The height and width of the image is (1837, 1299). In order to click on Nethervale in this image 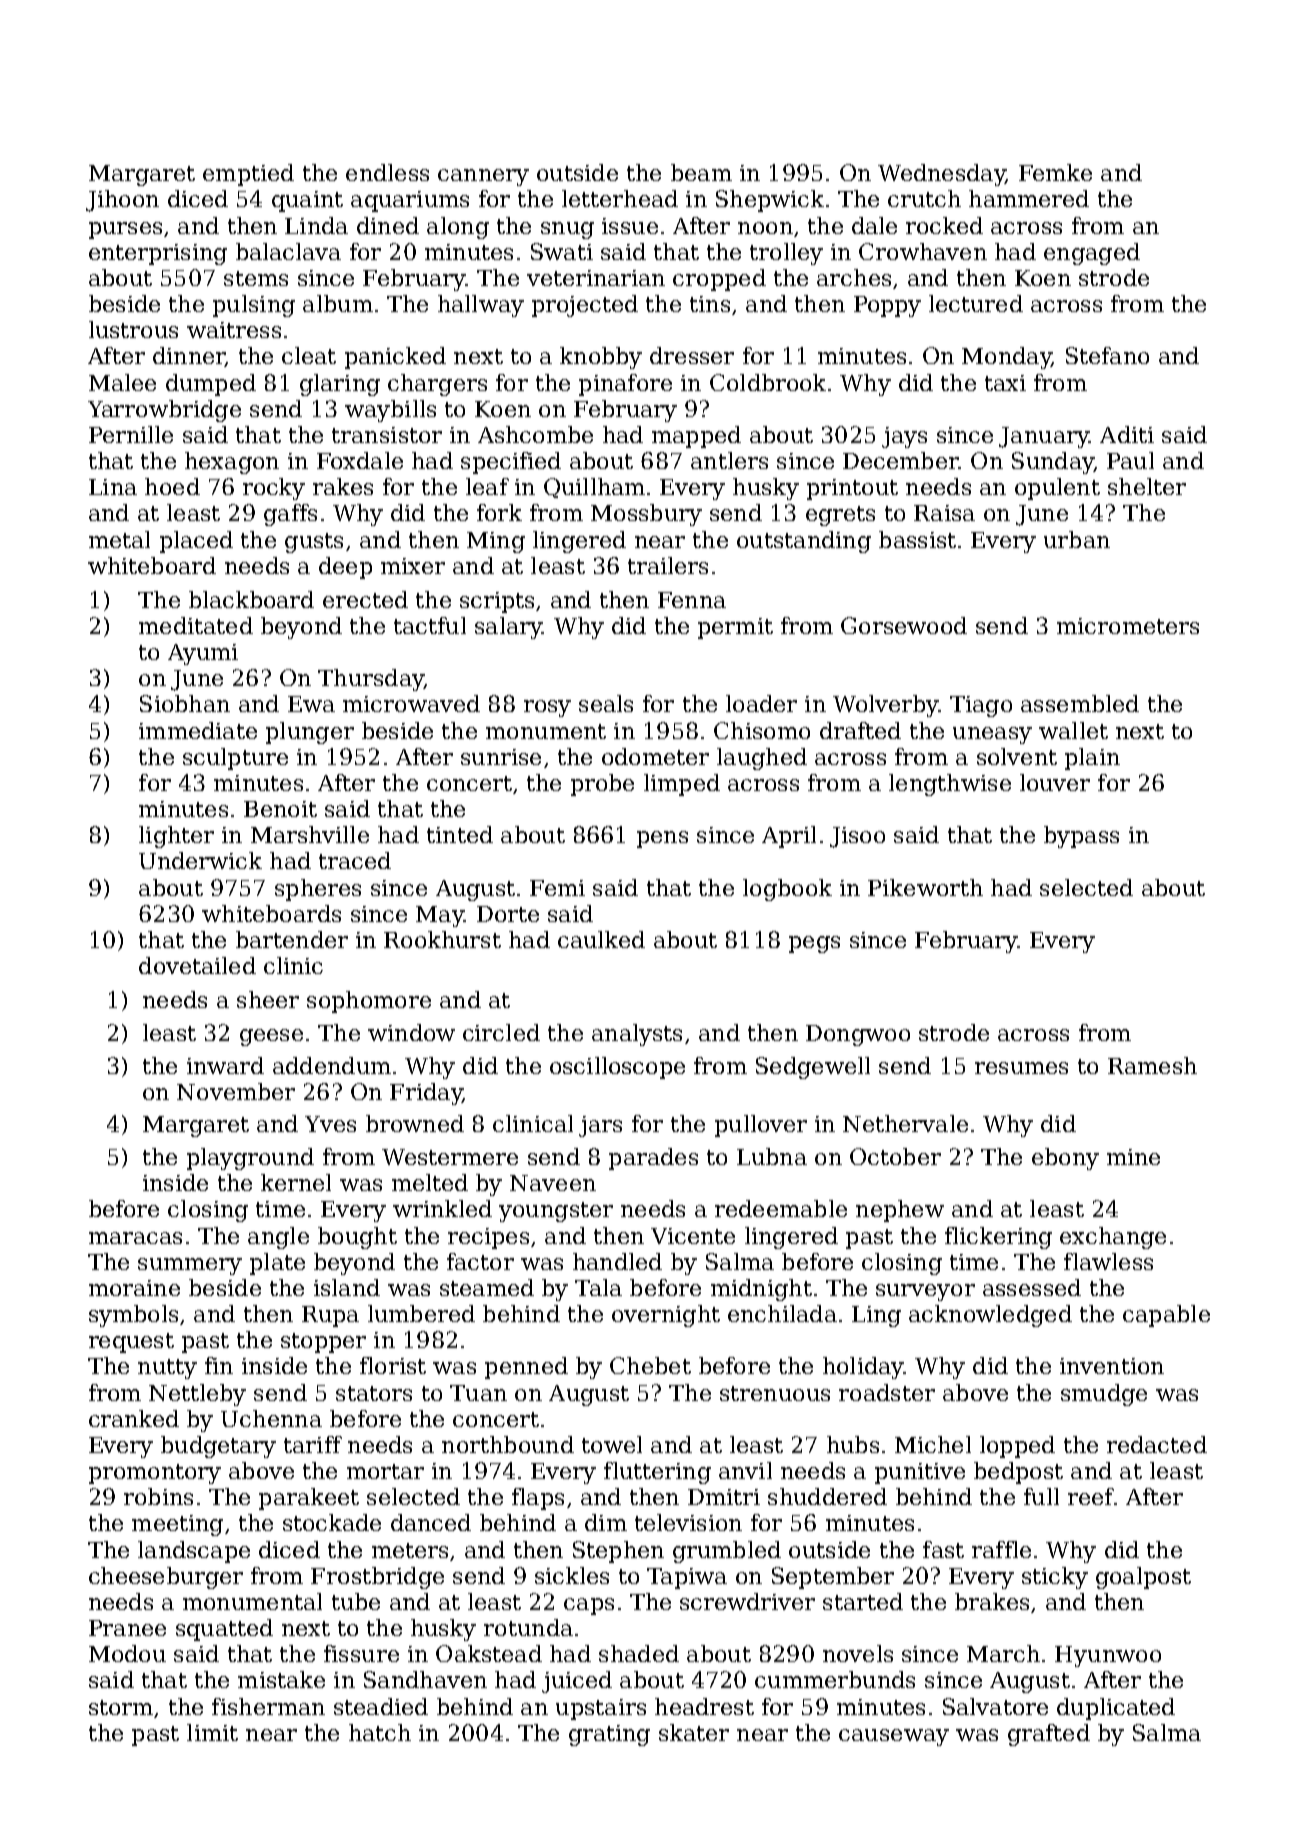, I will do `click(905, 1123)`.
